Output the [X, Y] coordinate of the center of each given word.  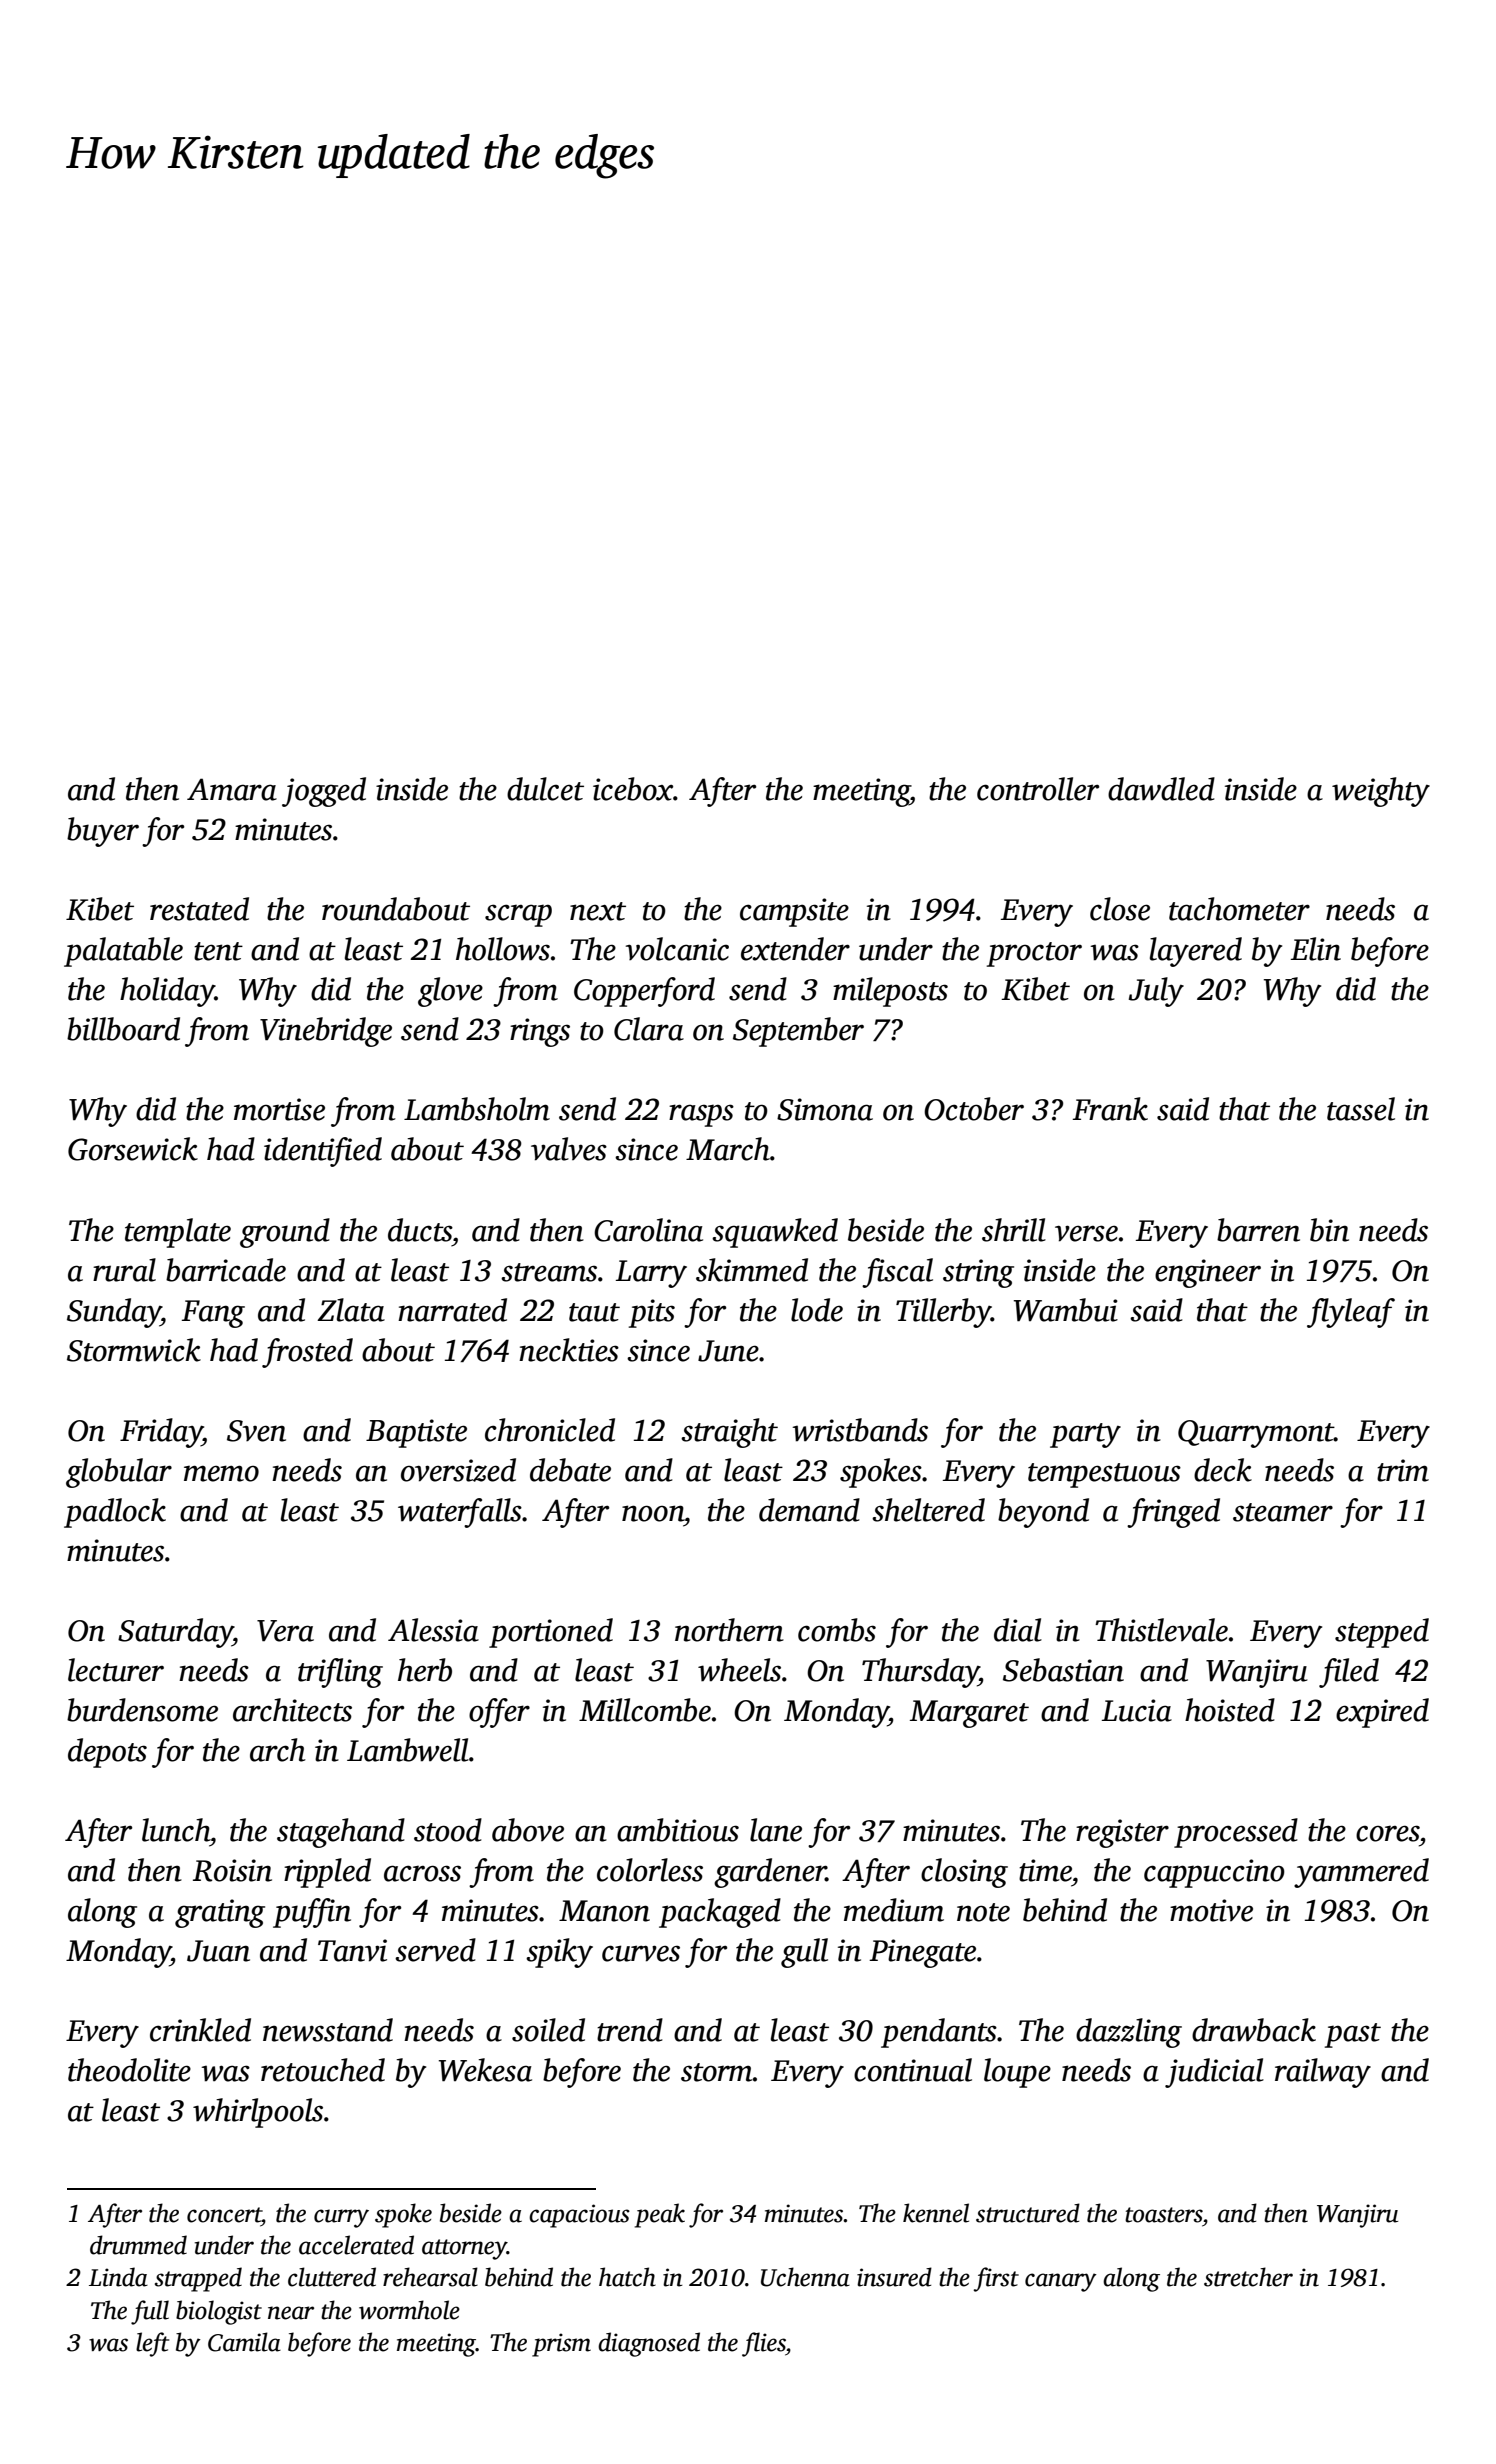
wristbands [860, 1430]
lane [776, 1830]
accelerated [356, 2245]
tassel [1361, 1109]
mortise [279, 1109]
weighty [1381, 792]
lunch [176, 1830]
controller [1038, 789]
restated [199, 909]
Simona [825, 1109]
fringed [1173, 1513]
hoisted [1230, 1710]
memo [221, 1473]
